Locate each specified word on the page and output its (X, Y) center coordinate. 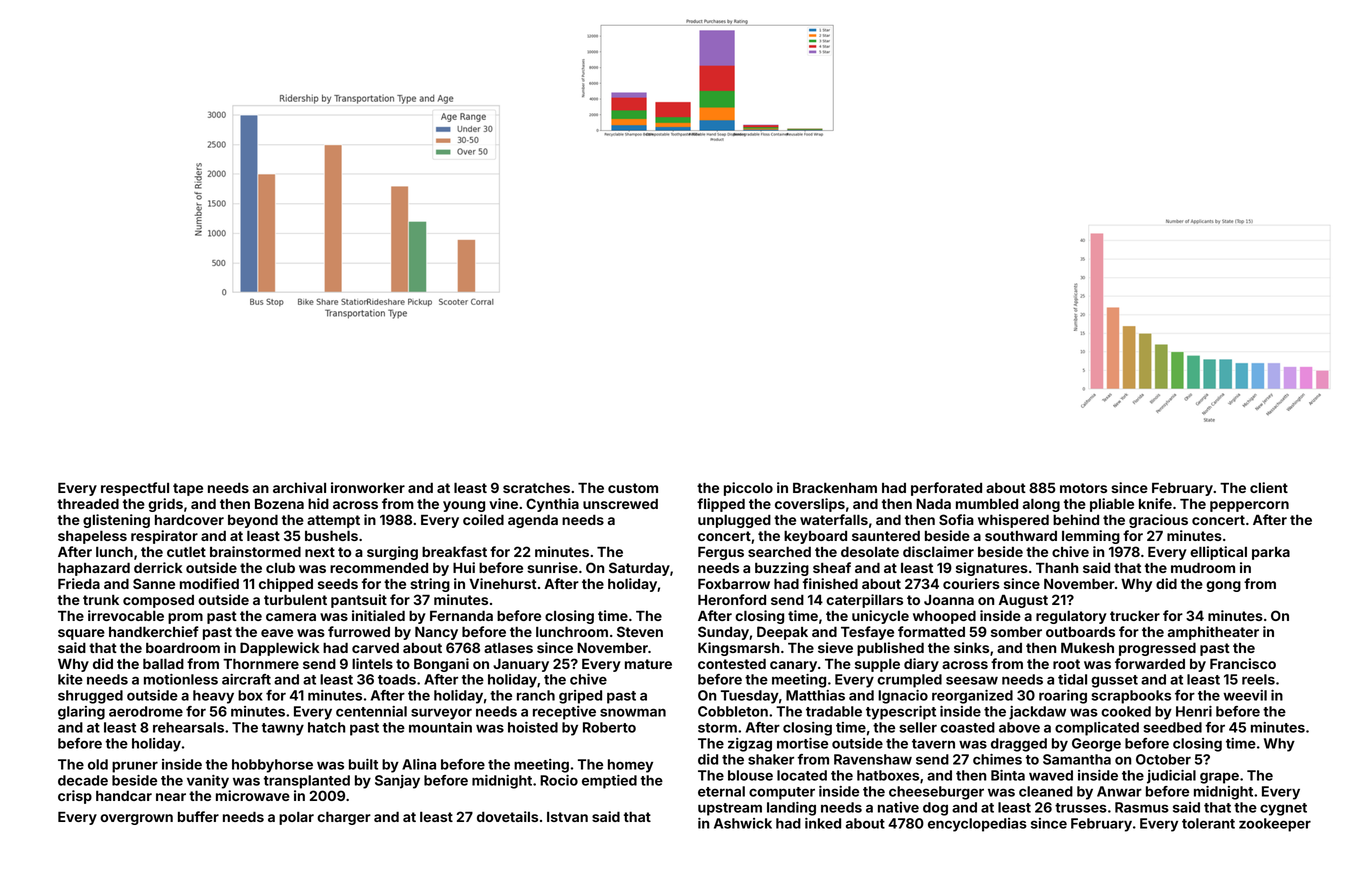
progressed (1157, 649)
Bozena (279, 504)
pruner (135, 767)
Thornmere (261, 663)
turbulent (295, 599)
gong (1223, 586)
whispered (1013, 521)
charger (344, 818)
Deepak (782, 633)
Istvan (567, 817)
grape (1219, 778)
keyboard (815, 537)
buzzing (782, 569)
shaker (771, 759)
